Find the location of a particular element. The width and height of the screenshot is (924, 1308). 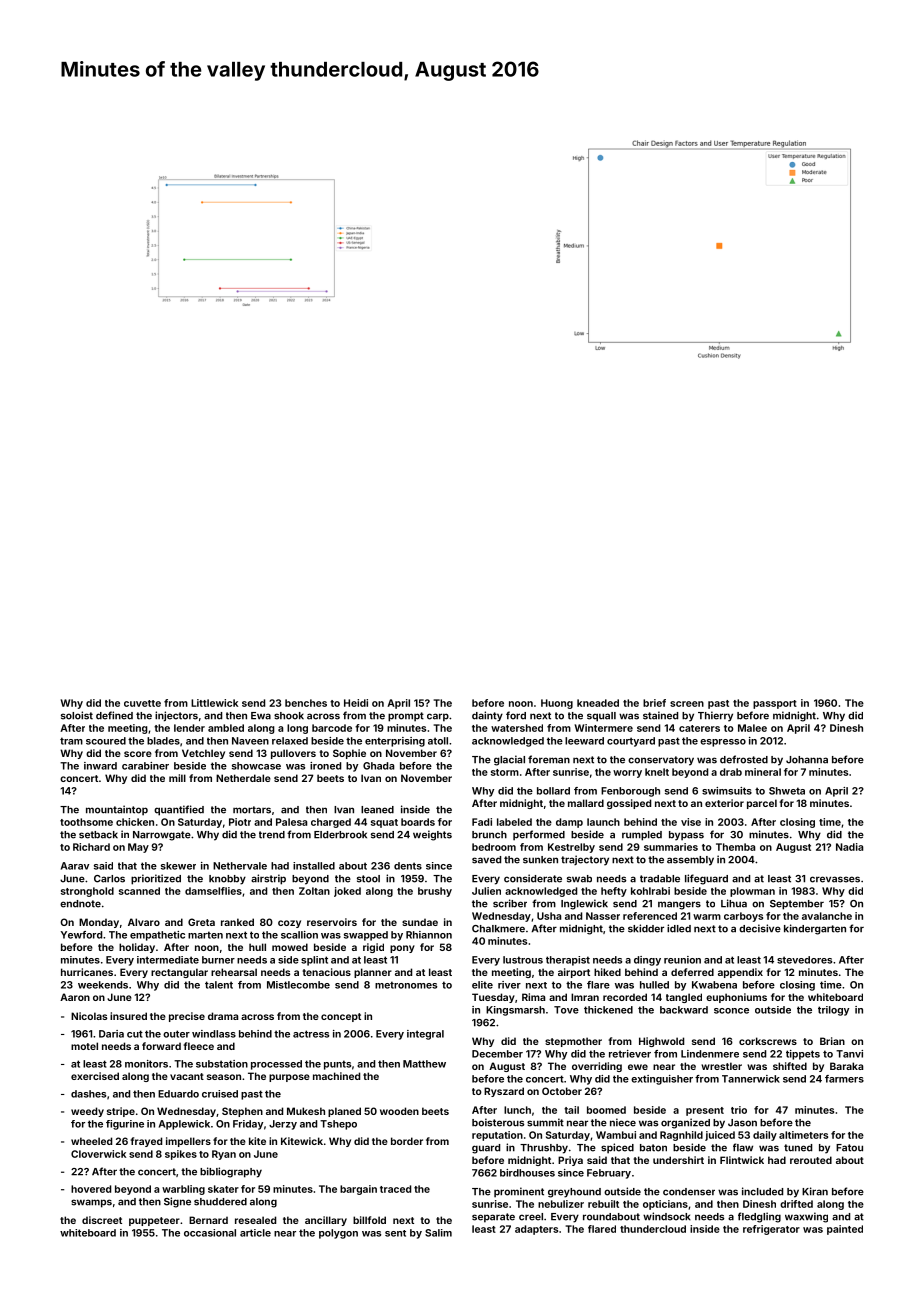

integral is located at coordinates (425, 1035).
